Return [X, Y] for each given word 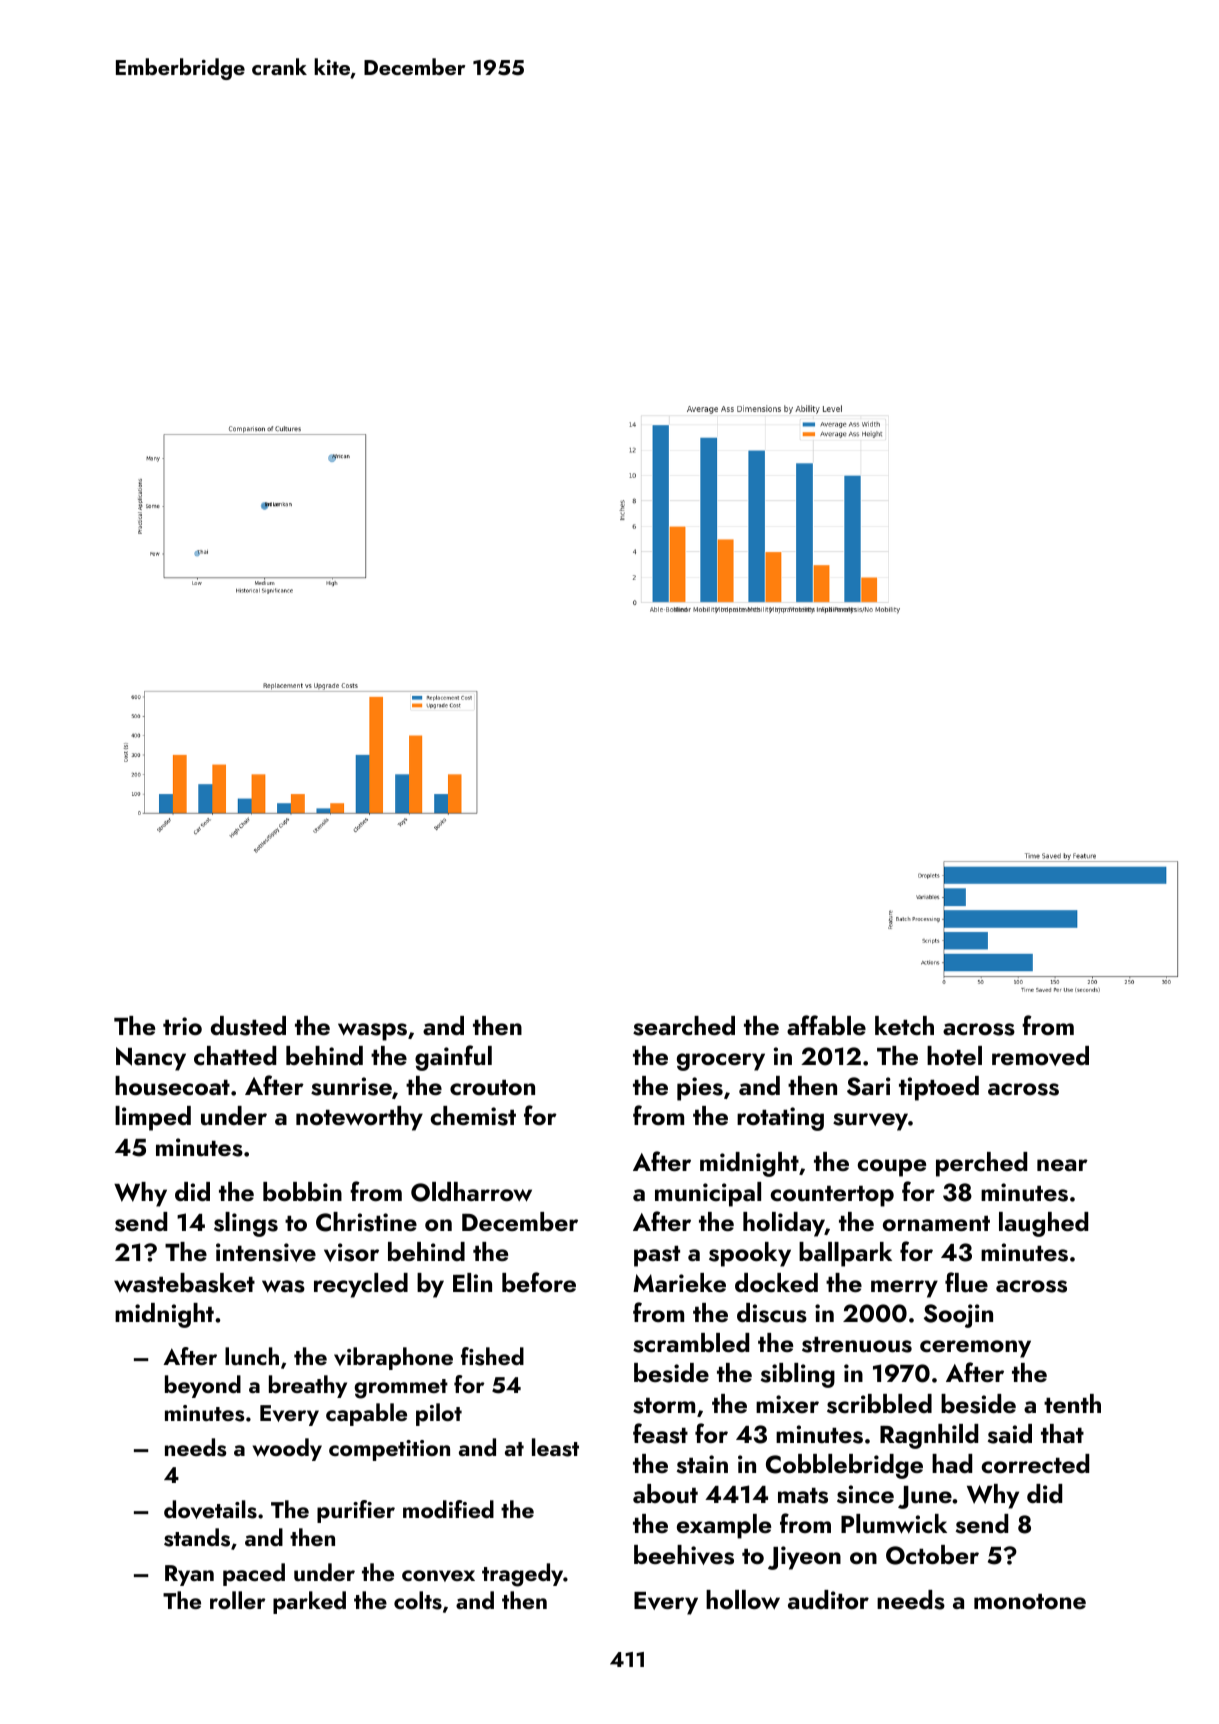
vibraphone [393, 1358]
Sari [869, 1086]
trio [182, 1026]
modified [448, 1509]
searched [684, 1026]
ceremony [975, 1349]
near [1062, 1165]
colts [418, 1600]
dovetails [210, 1509]
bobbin [302, 1191]
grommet [401, 1389]
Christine [366, 1222]
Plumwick [894, 1524]
